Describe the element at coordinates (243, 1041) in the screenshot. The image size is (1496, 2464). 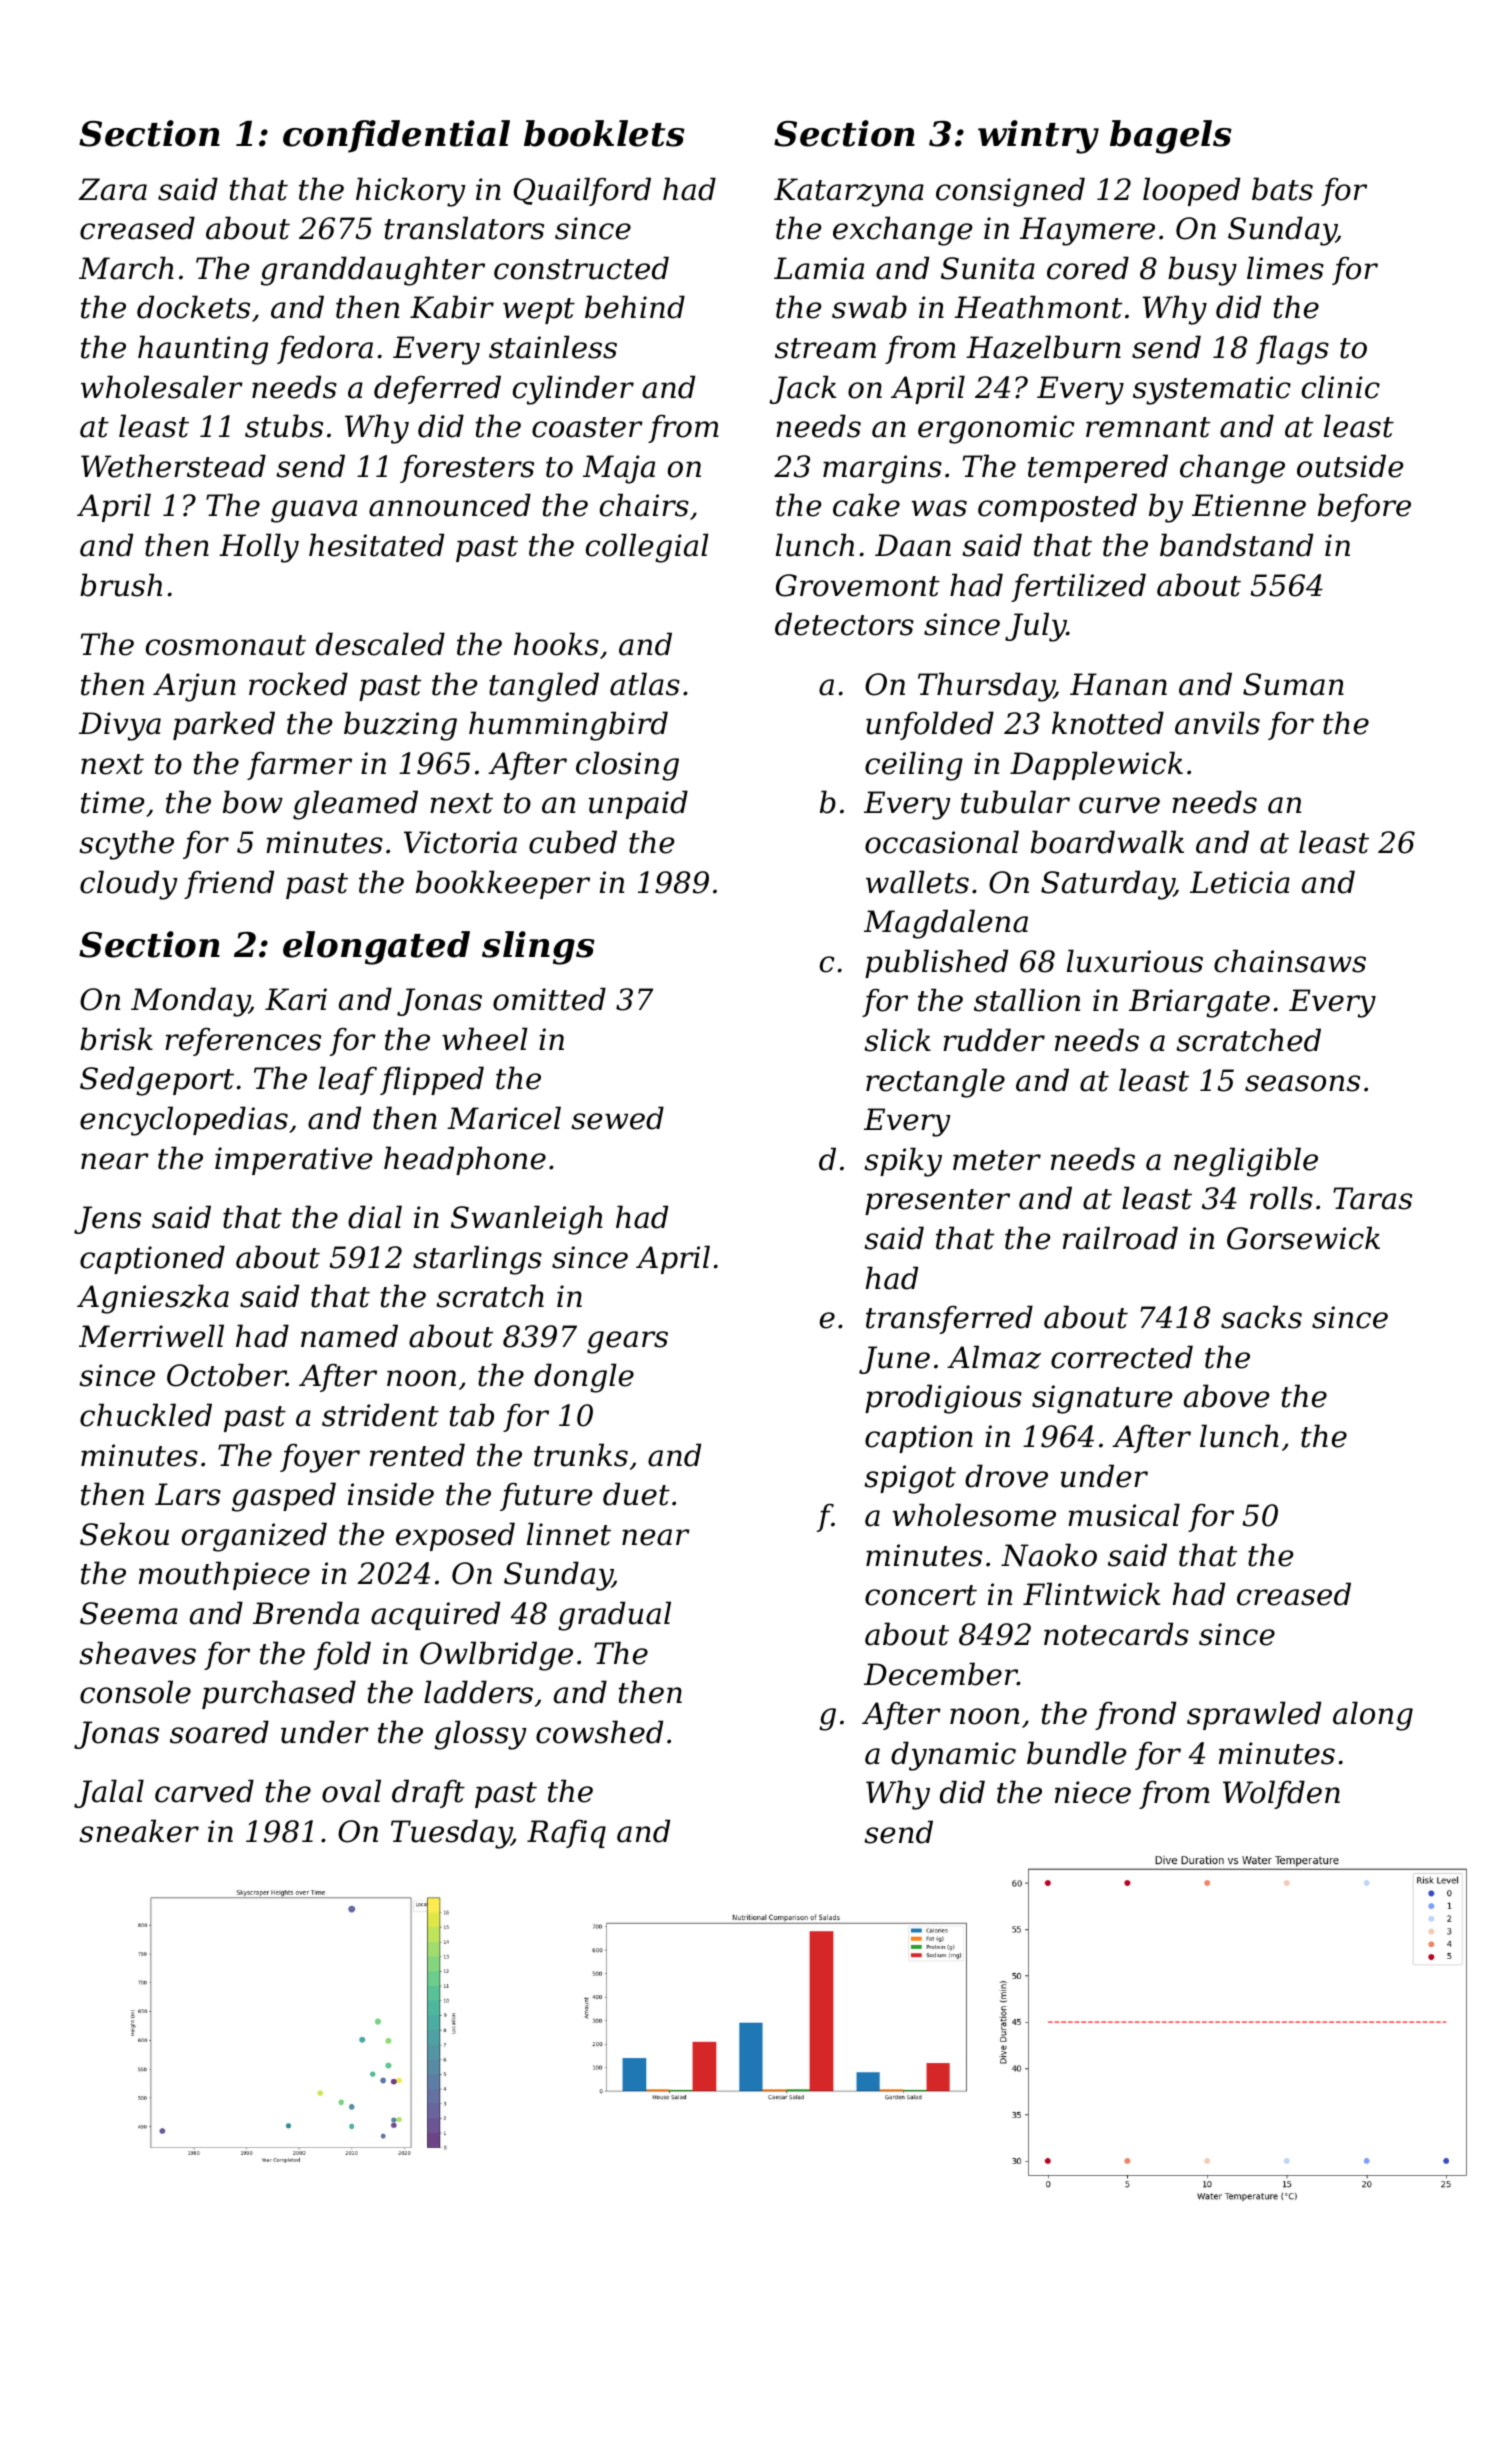
I see `references` at that location.
